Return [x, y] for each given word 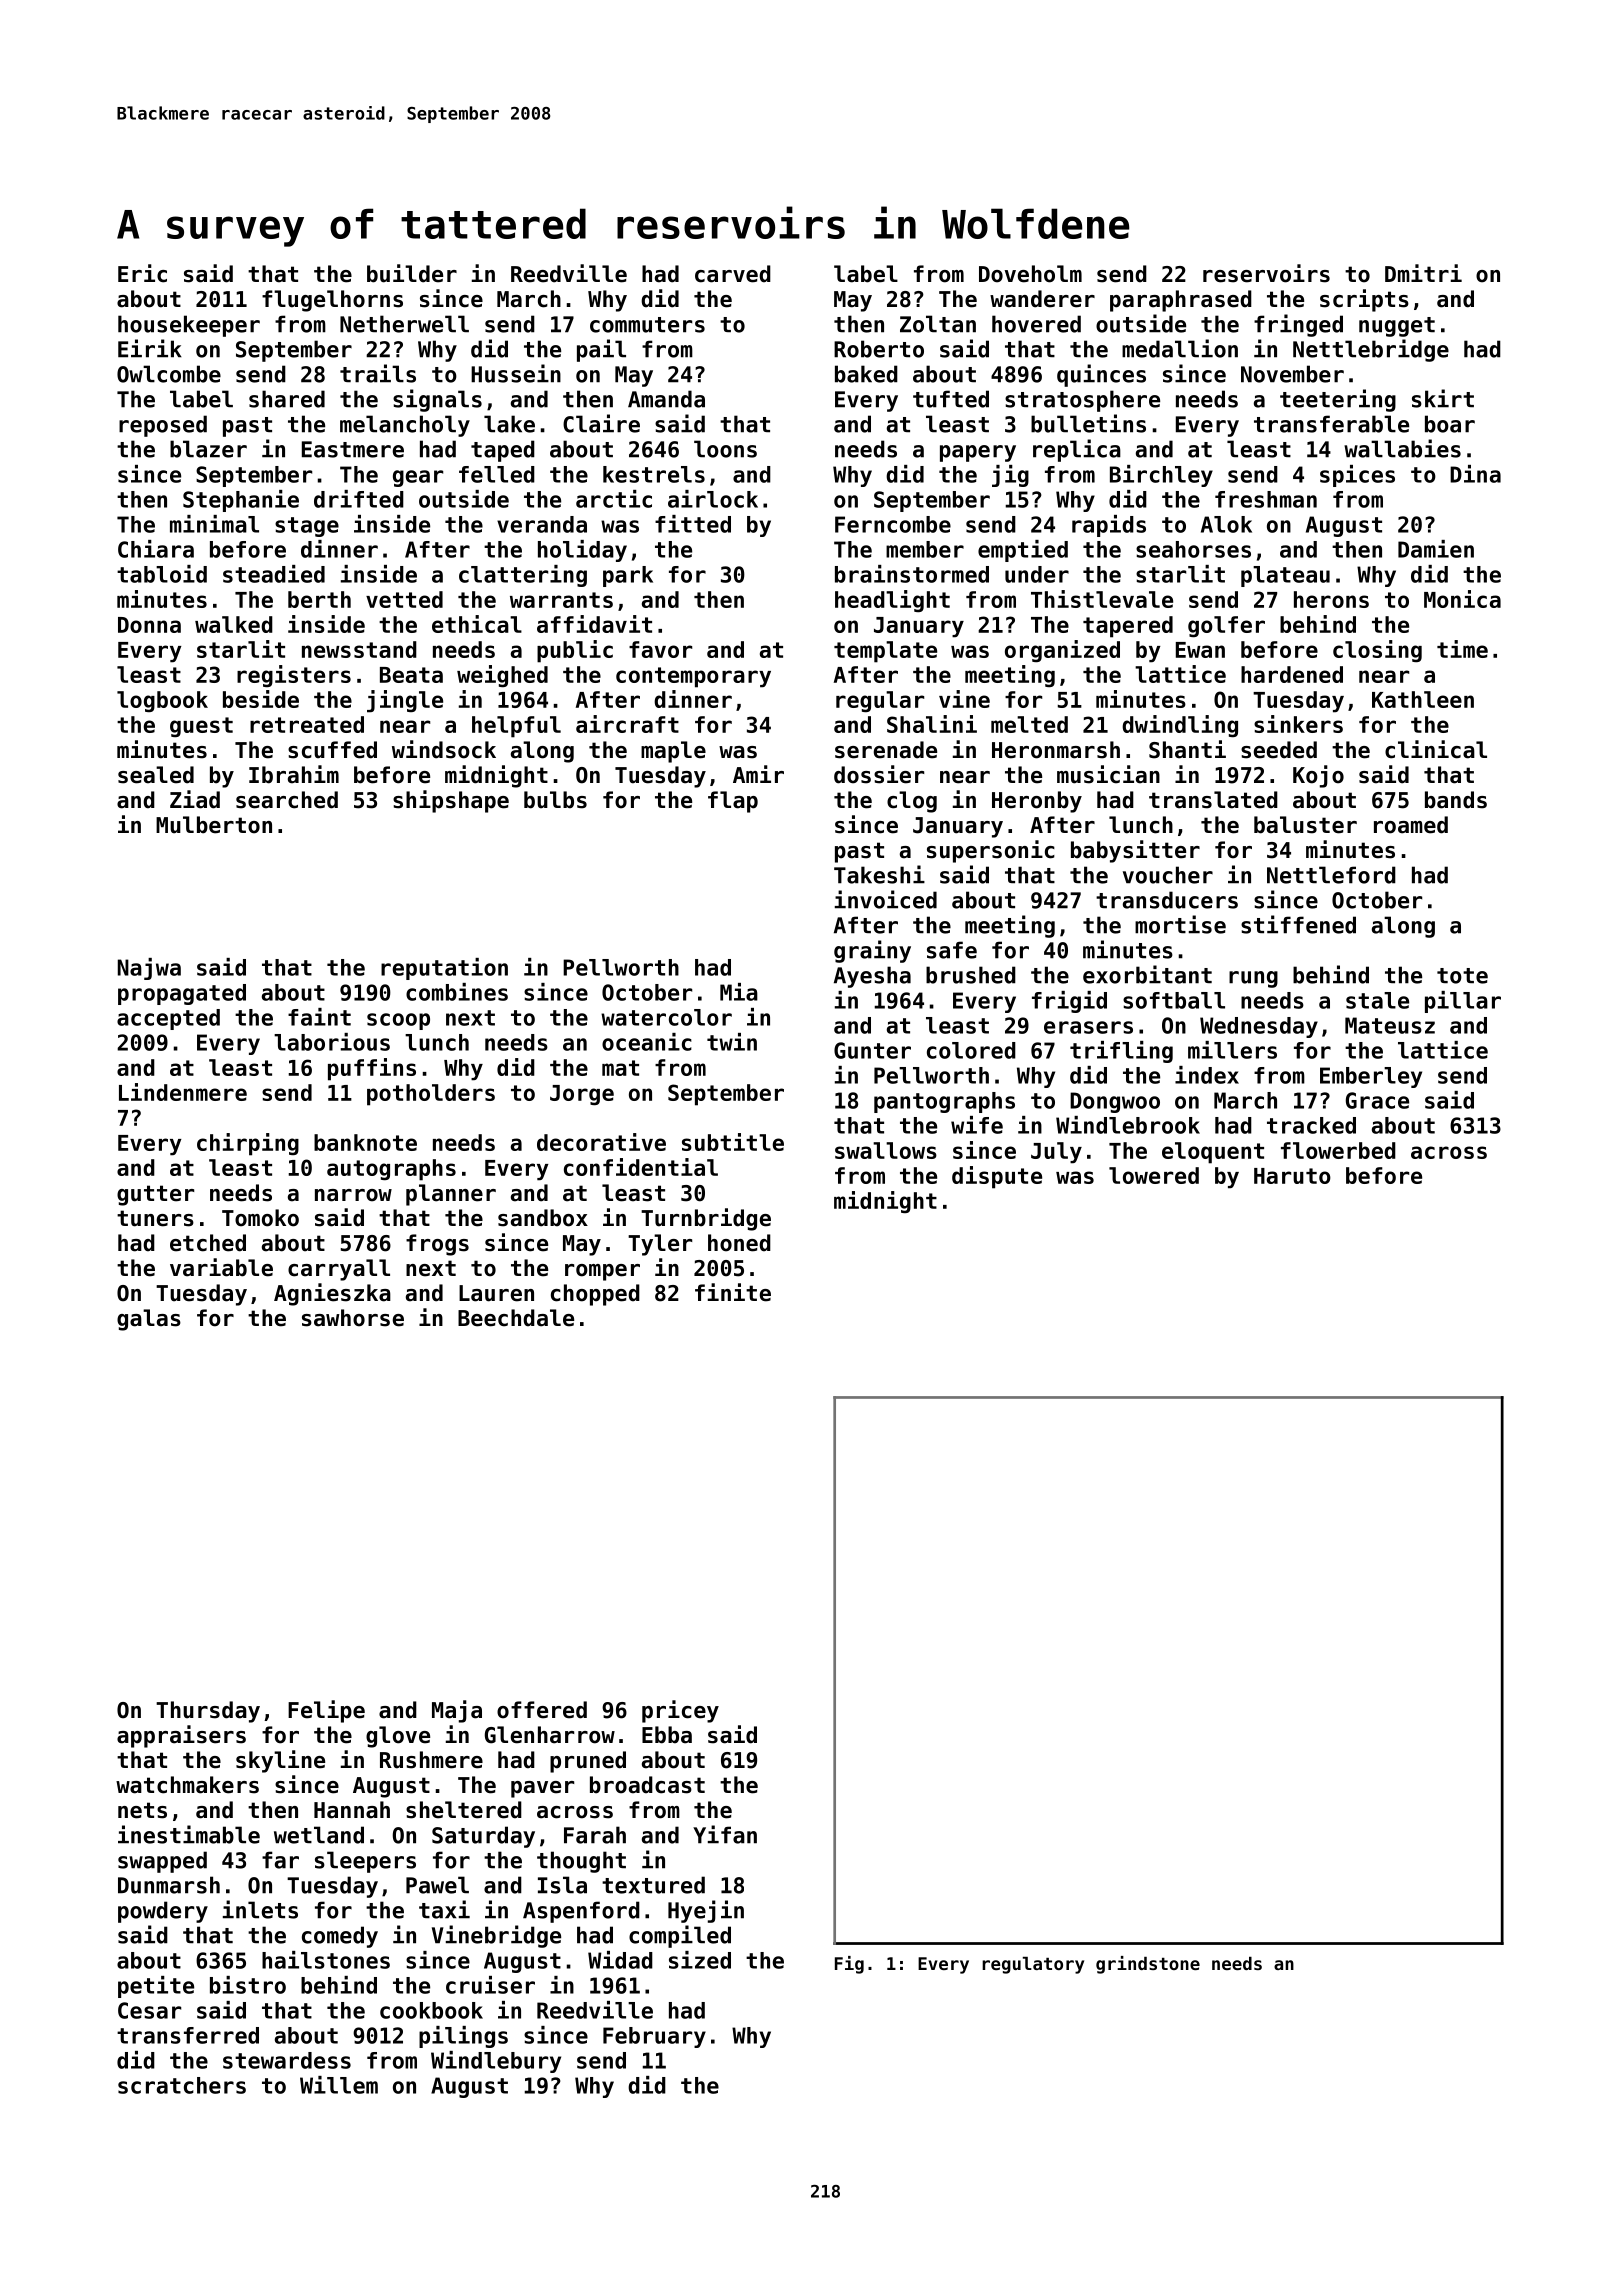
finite [733, 1292]
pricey [680, 1711]
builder [412, 273]
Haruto [1292, 1176]
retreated [307, 724]
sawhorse [353, 1318]
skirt [1443, 398]
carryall [339, 1270]
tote [1462, 976]
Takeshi [879, 874]
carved [733, 274]
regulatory [1033, 1965]
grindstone [1148, 1965]
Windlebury [496, 2062]
